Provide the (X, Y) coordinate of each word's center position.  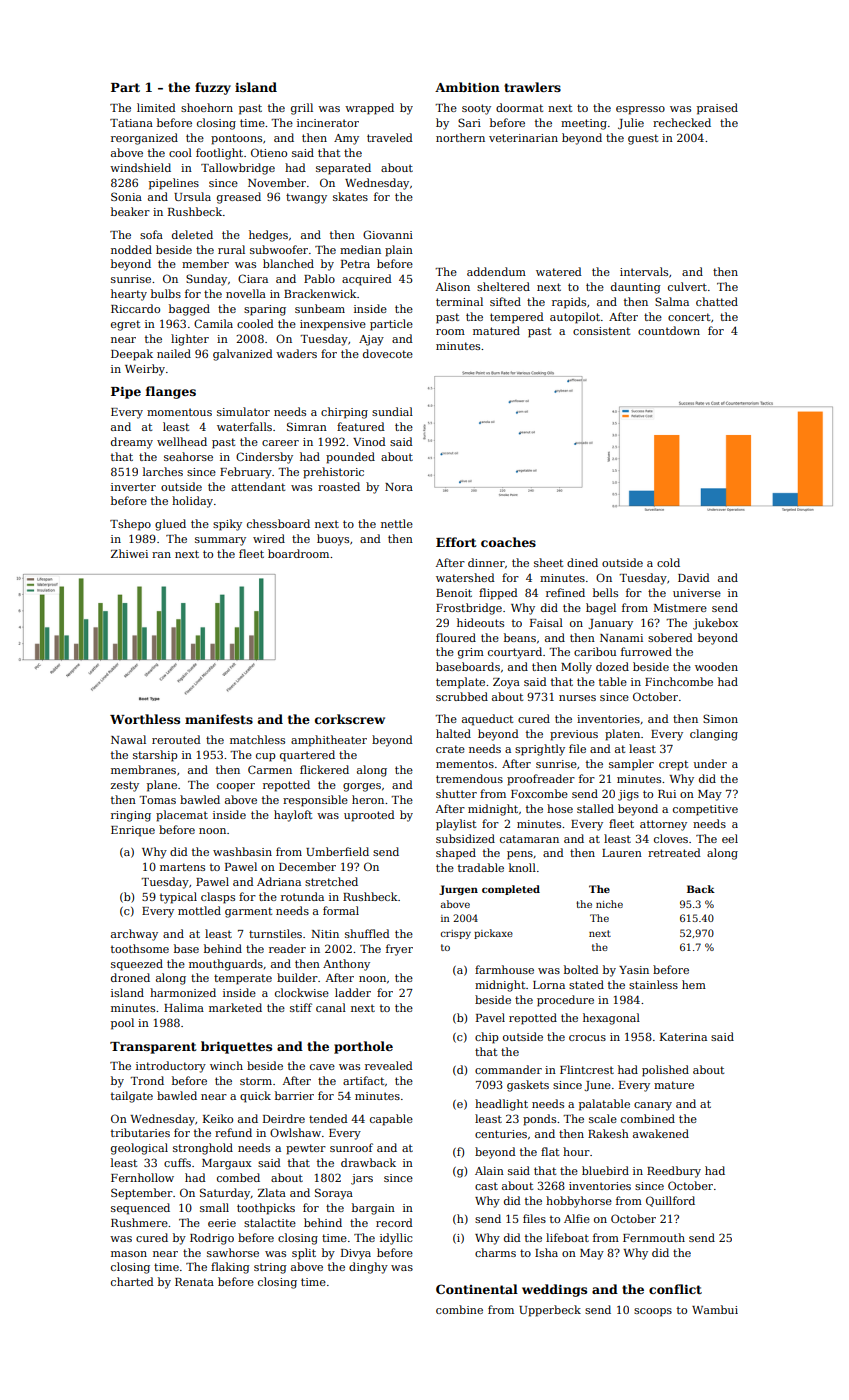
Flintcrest (587, 1069)
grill (302, 109)
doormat (519, 107)
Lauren (622, 853)
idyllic (396, 1239)
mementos (465, 764)
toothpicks (266, 1209)
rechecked (682, 122)
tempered (517, 318)
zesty (125, 786)
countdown (669, 330)
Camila (213, 323)
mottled (199, 910)
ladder (353, 992)
